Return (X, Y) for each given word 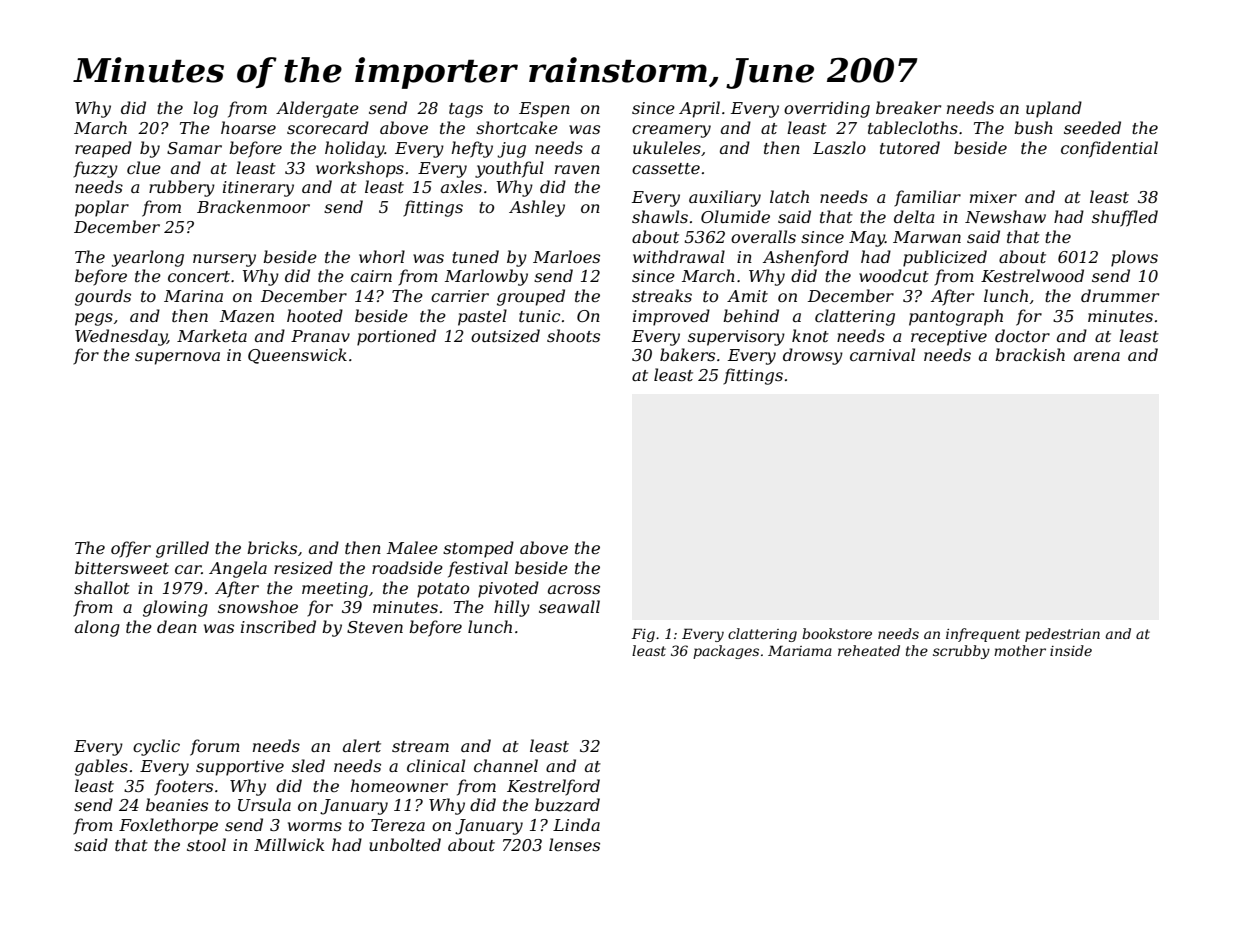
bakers (687, 354)
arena (1097, 356)
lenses (574, 844)
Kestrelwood (1032, 275)
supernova (177, 358)
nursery (224, 260)
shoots (573, 335)
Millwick (289, 844)
